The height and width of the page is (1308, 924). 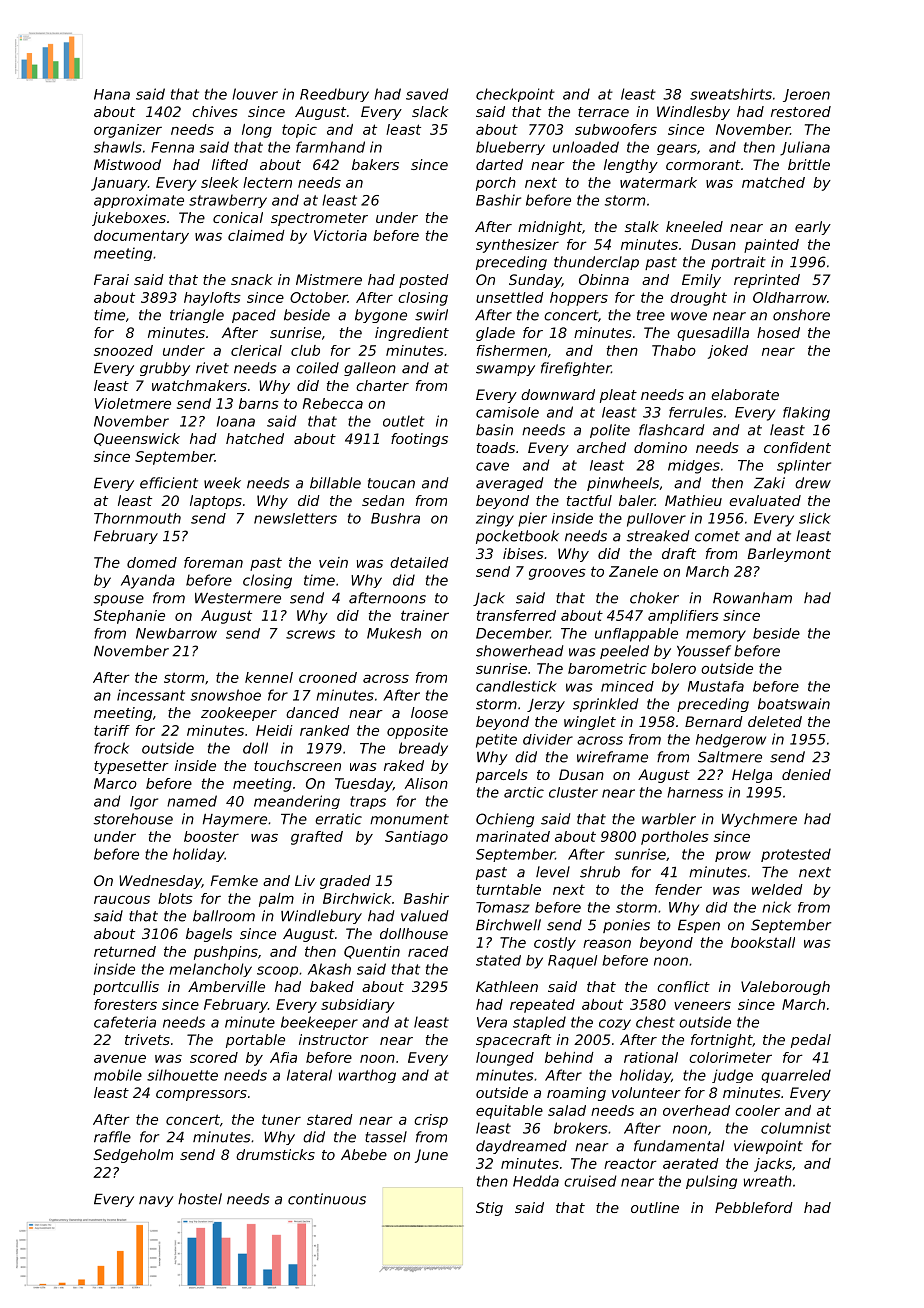 What do you see at coordinates (133, 403) in the page?
I see `Violetmere` at bounding box center [133, 403].
